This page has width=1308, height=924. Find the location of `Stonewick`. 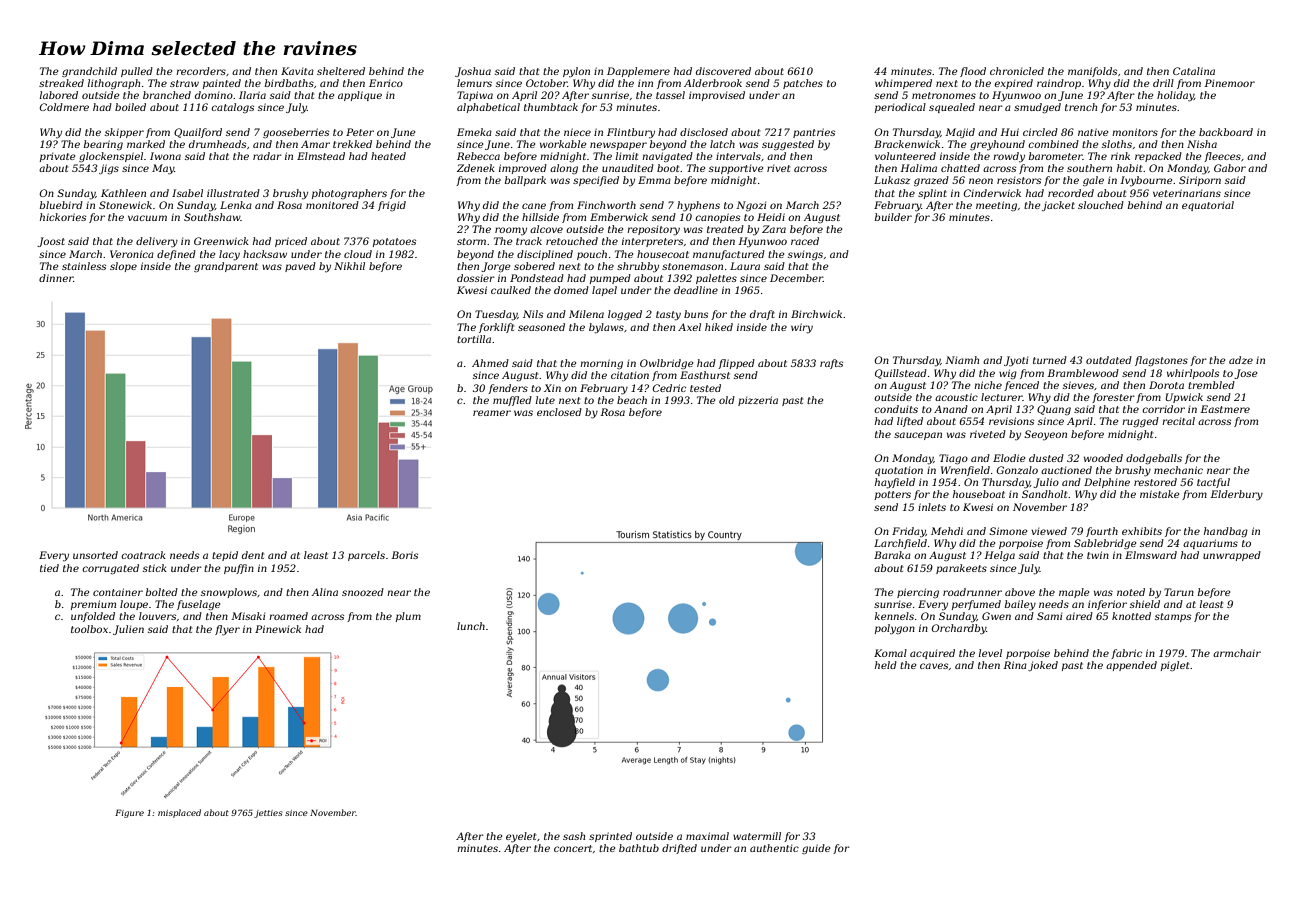

Stonewick is located at coordinates (125, 205).
